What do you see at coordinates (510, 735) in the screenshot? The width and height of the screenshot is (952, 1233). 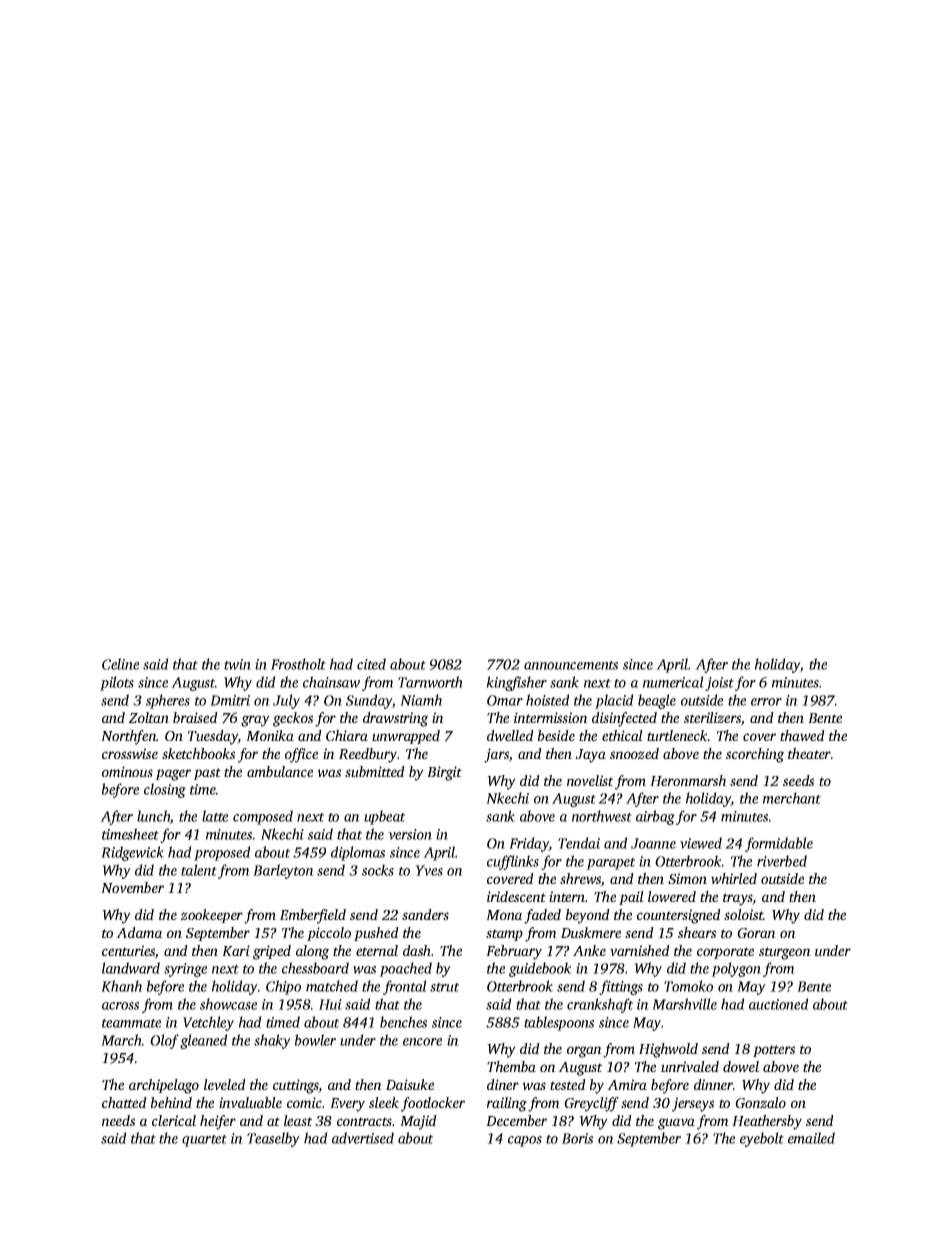 I see `dwelled` at bounding box center [510, 735].
